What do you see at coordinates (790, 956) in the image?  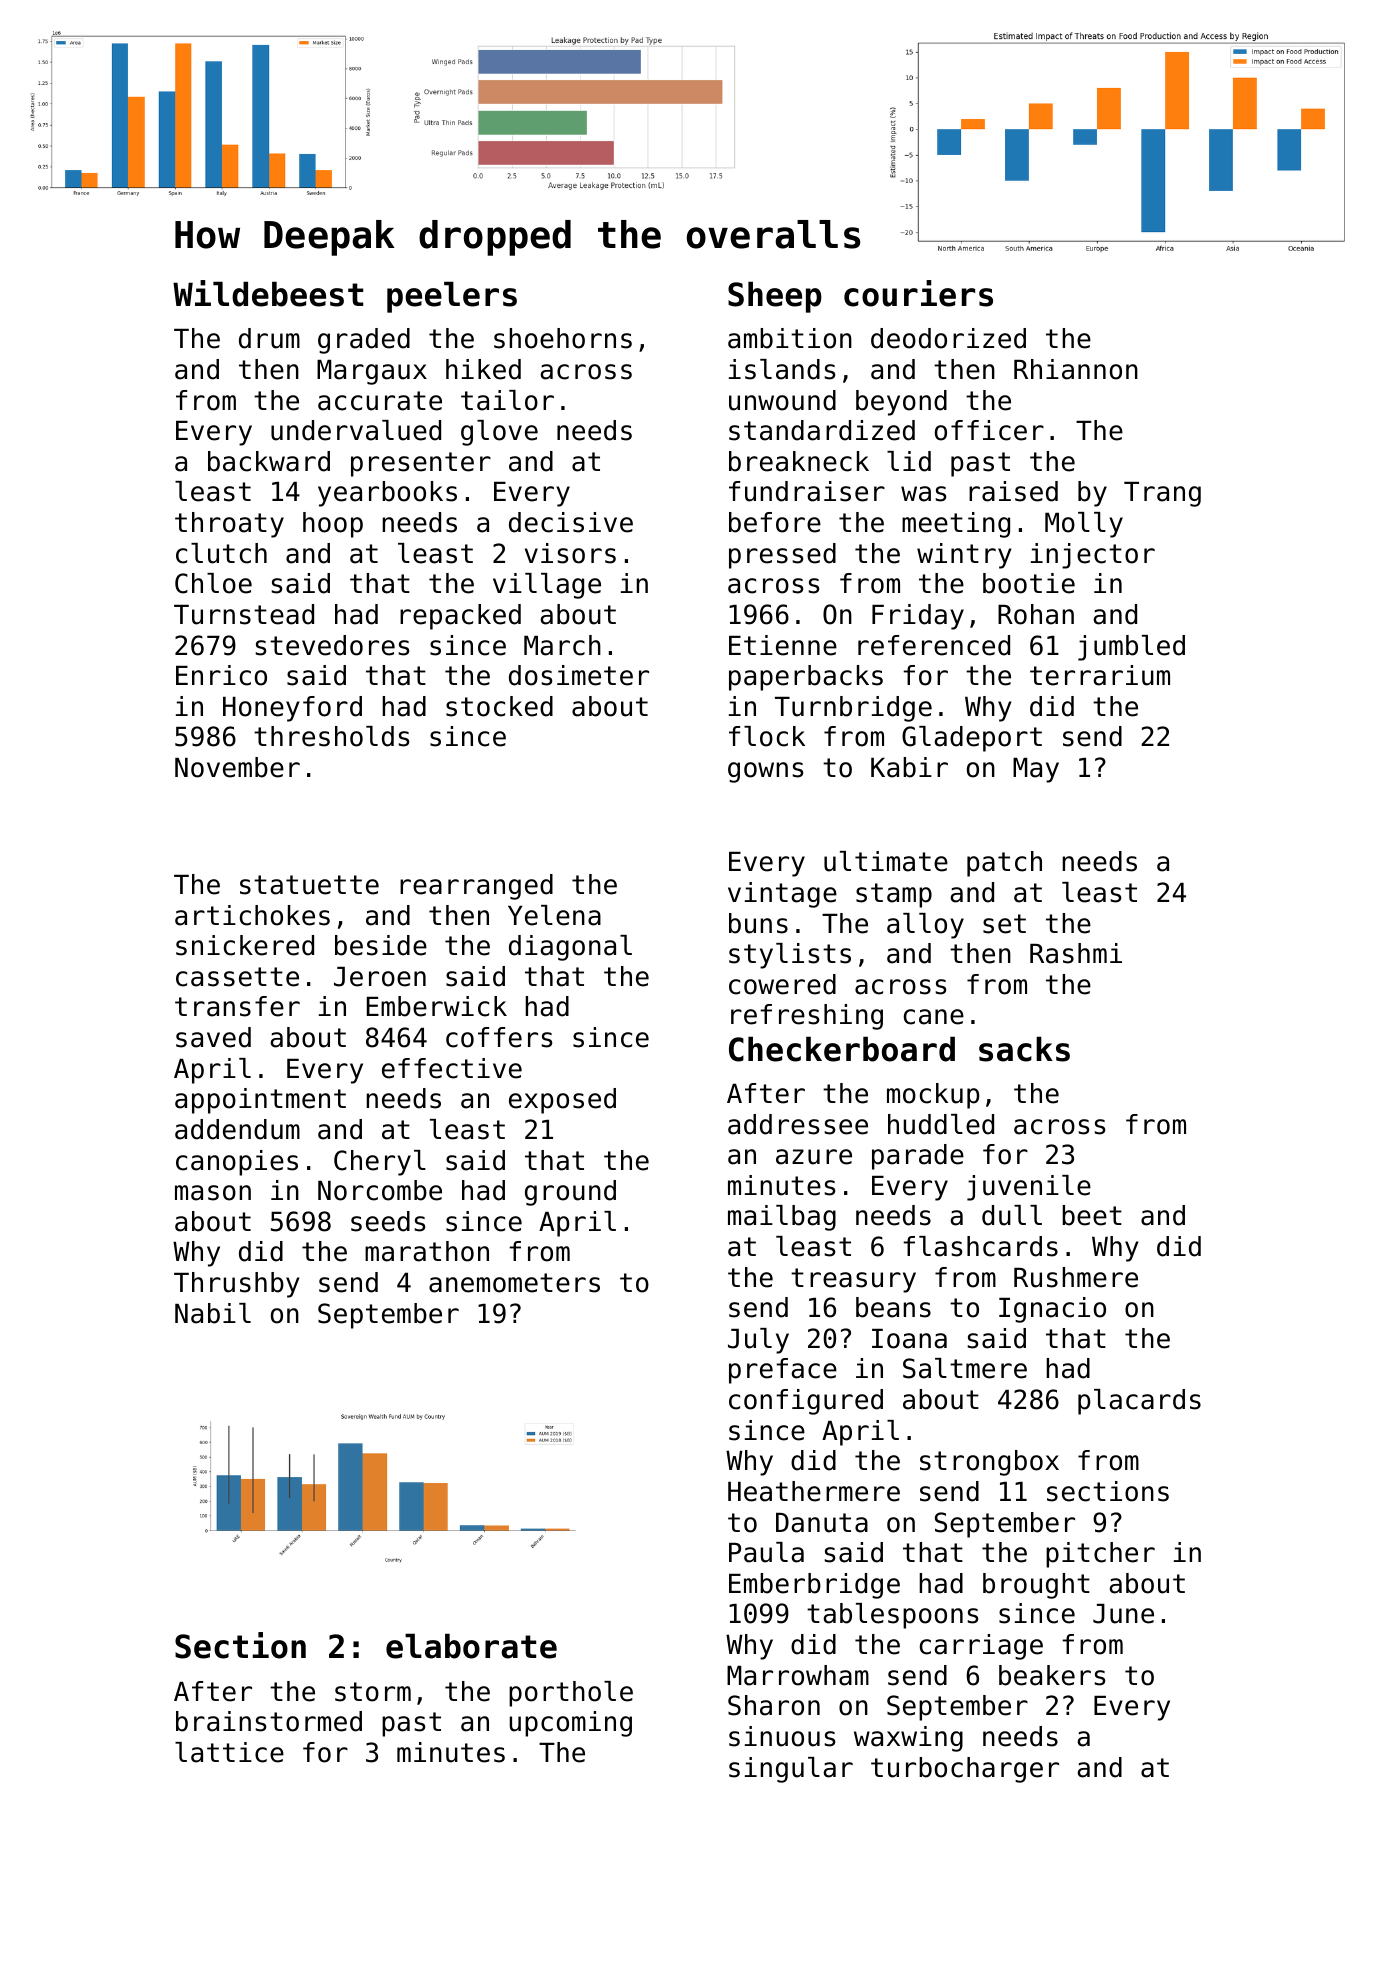 I see `stylists` at bounding box center [790, 956].
